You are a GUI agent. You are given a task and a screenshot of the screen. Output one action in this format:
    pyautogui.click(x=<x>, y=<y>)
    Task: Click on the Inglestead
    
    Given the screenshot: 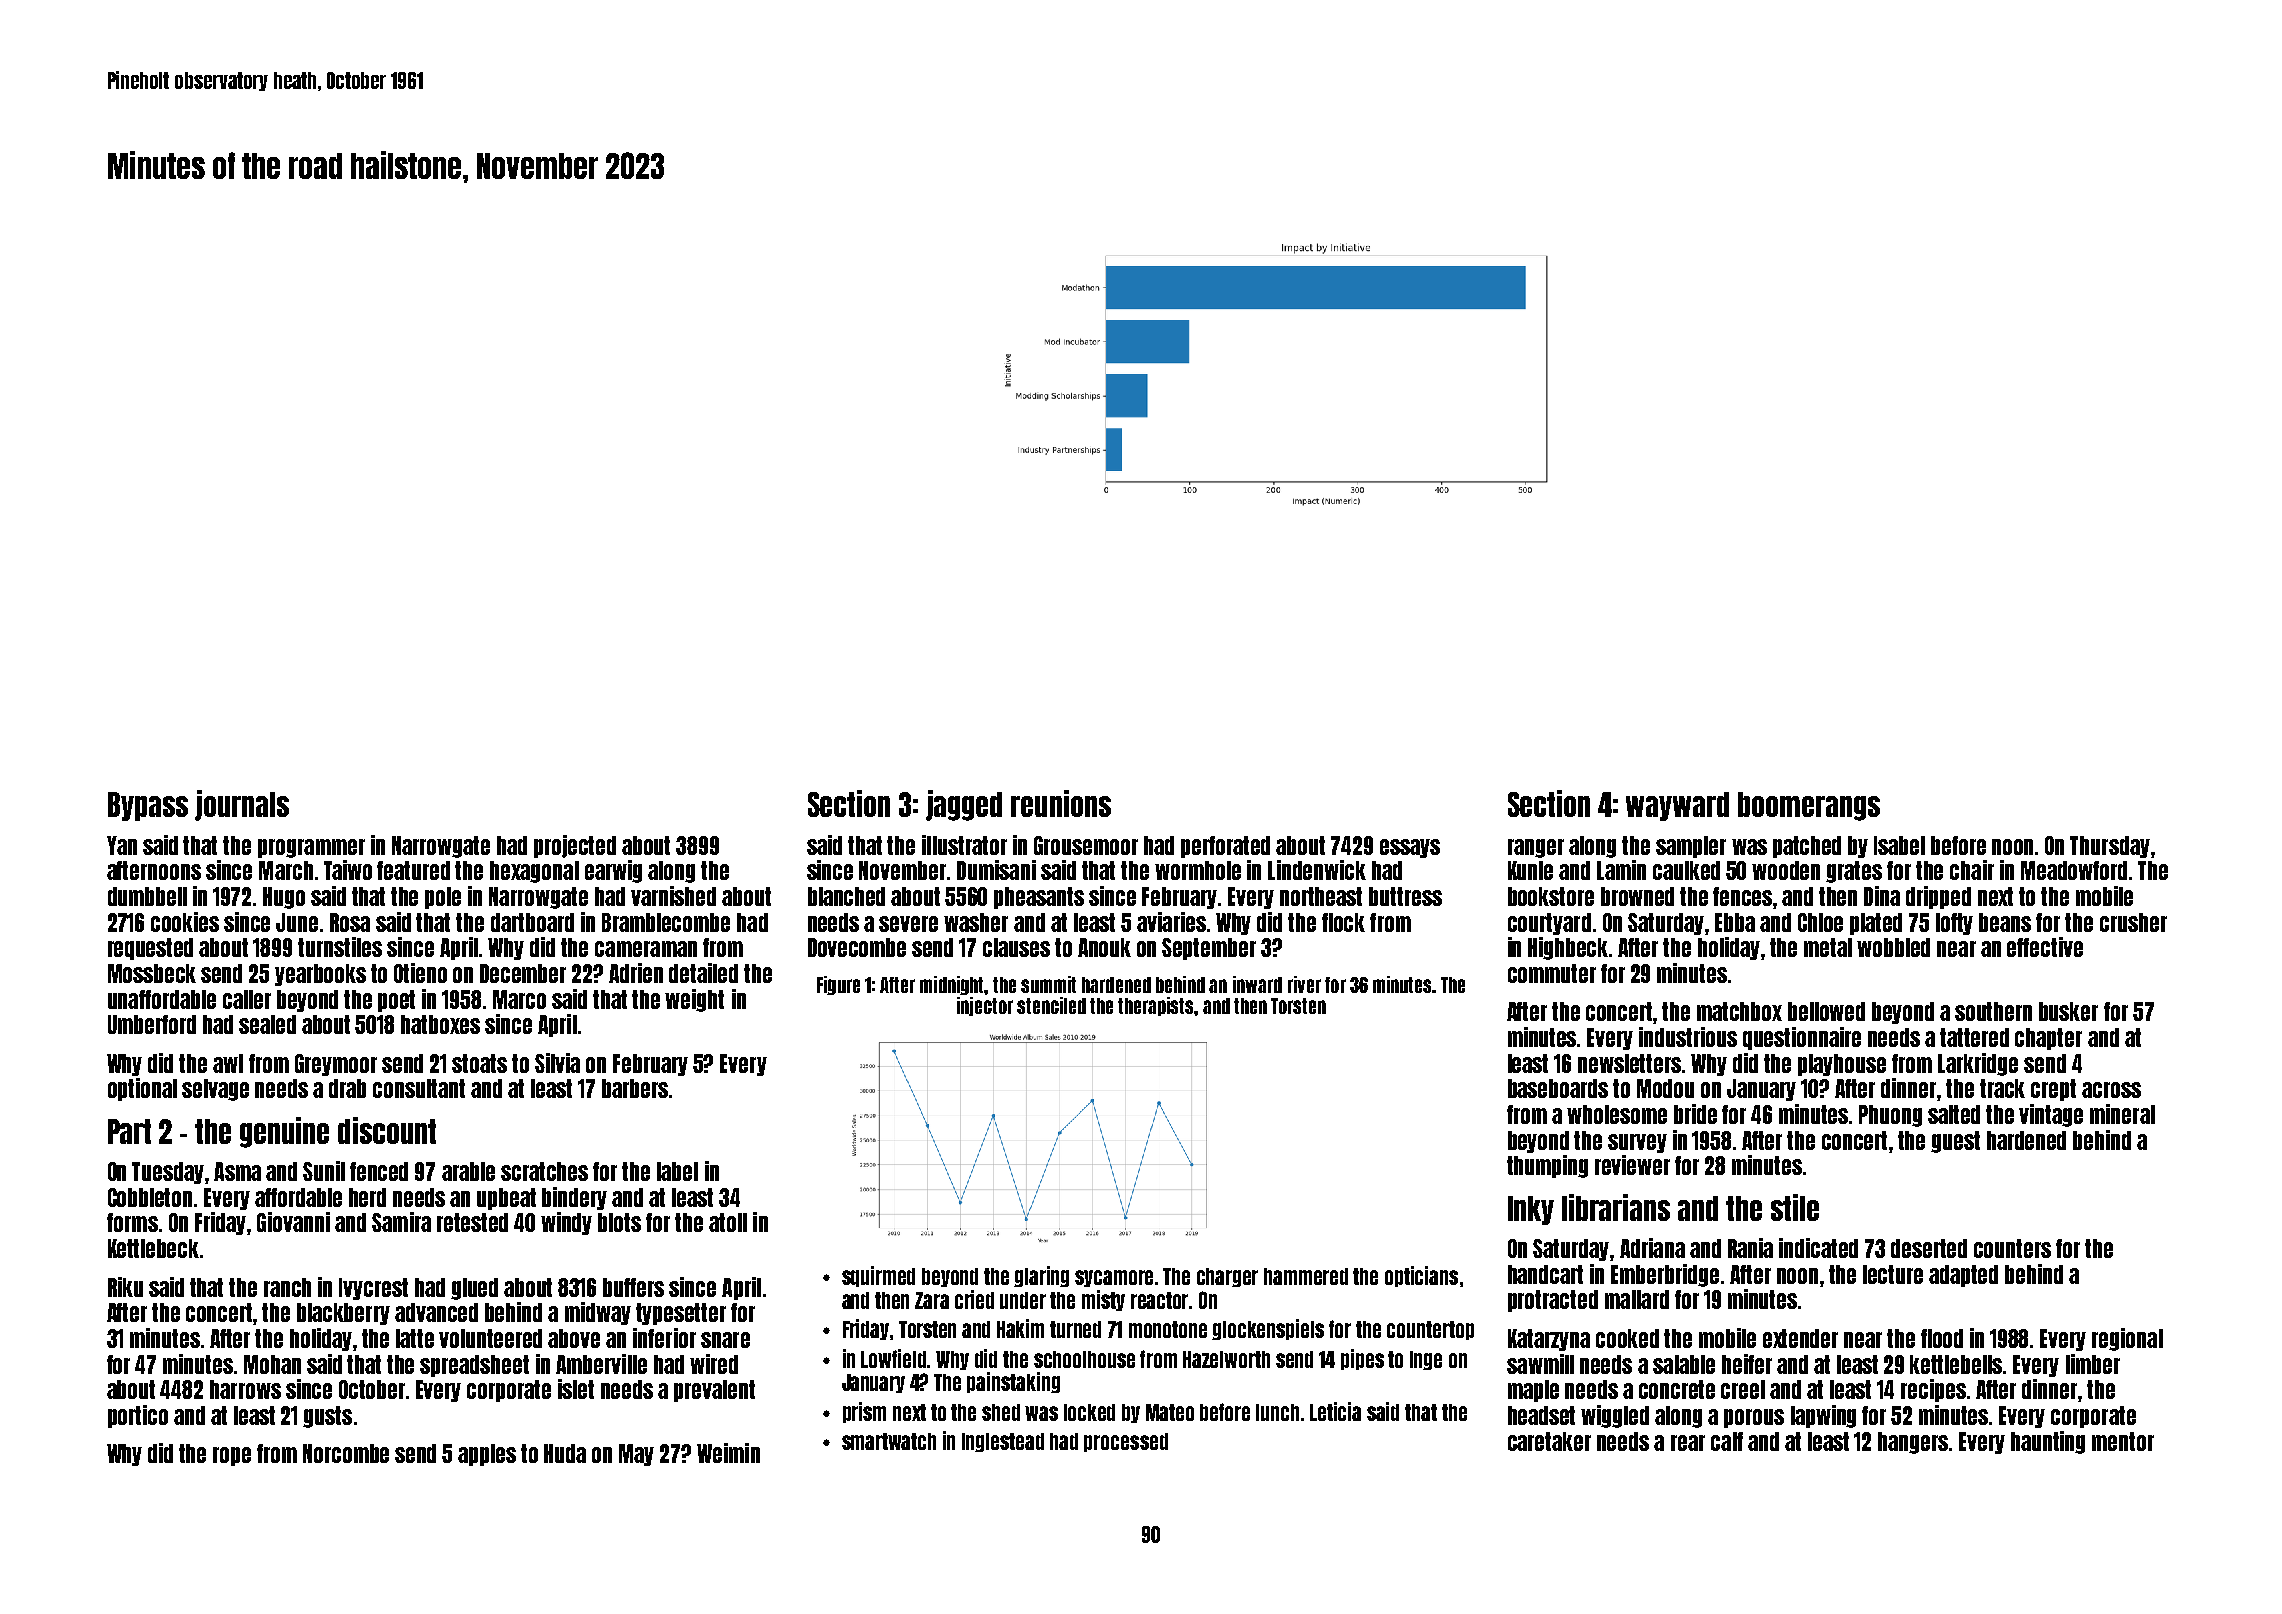 What is the action you would take?
    pyautogui.click(x=1003, y=1442)
